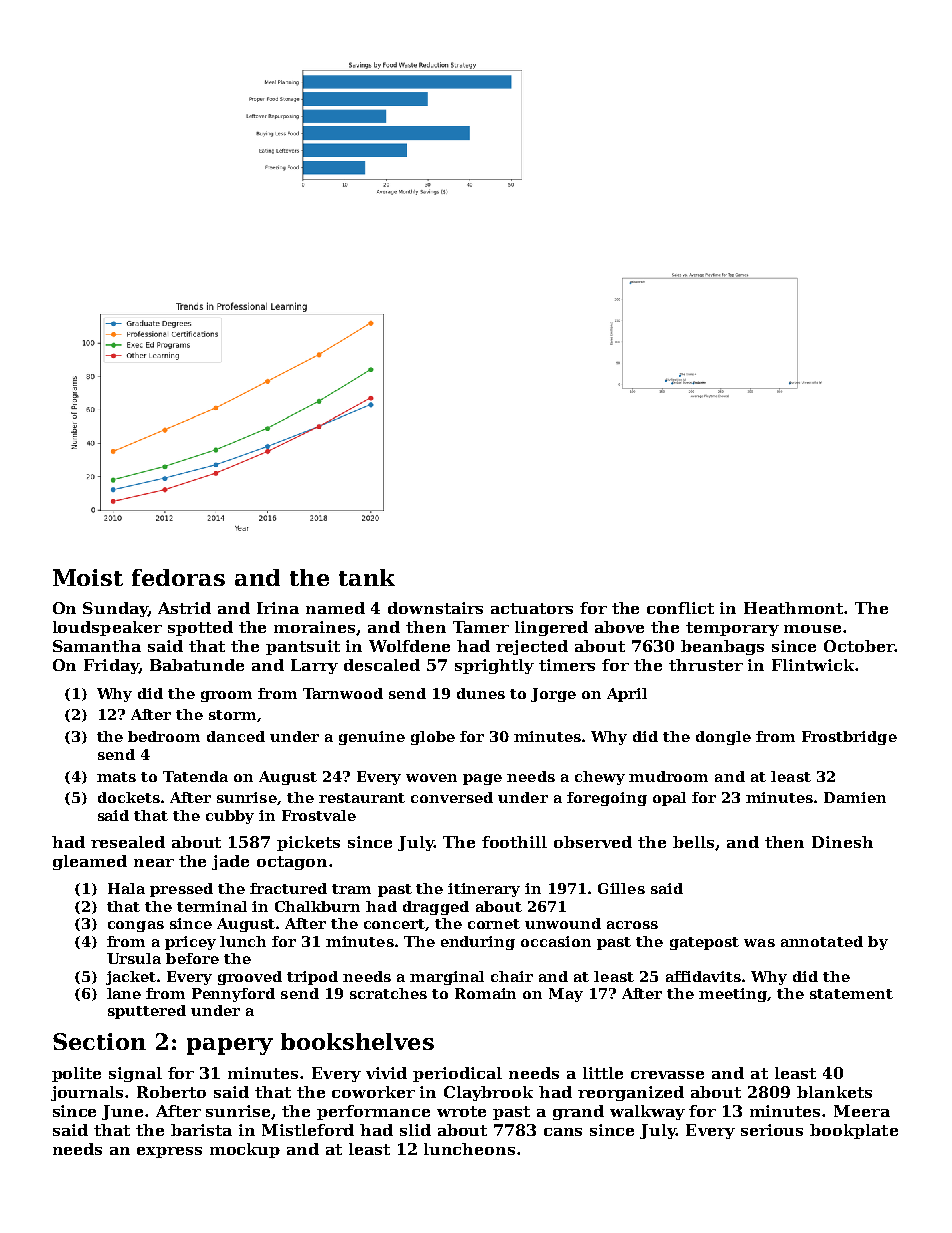  What do you see at coordinates (553, 695) in the screenshot?
I see `Jorge` at bounding box center [553, 695].
